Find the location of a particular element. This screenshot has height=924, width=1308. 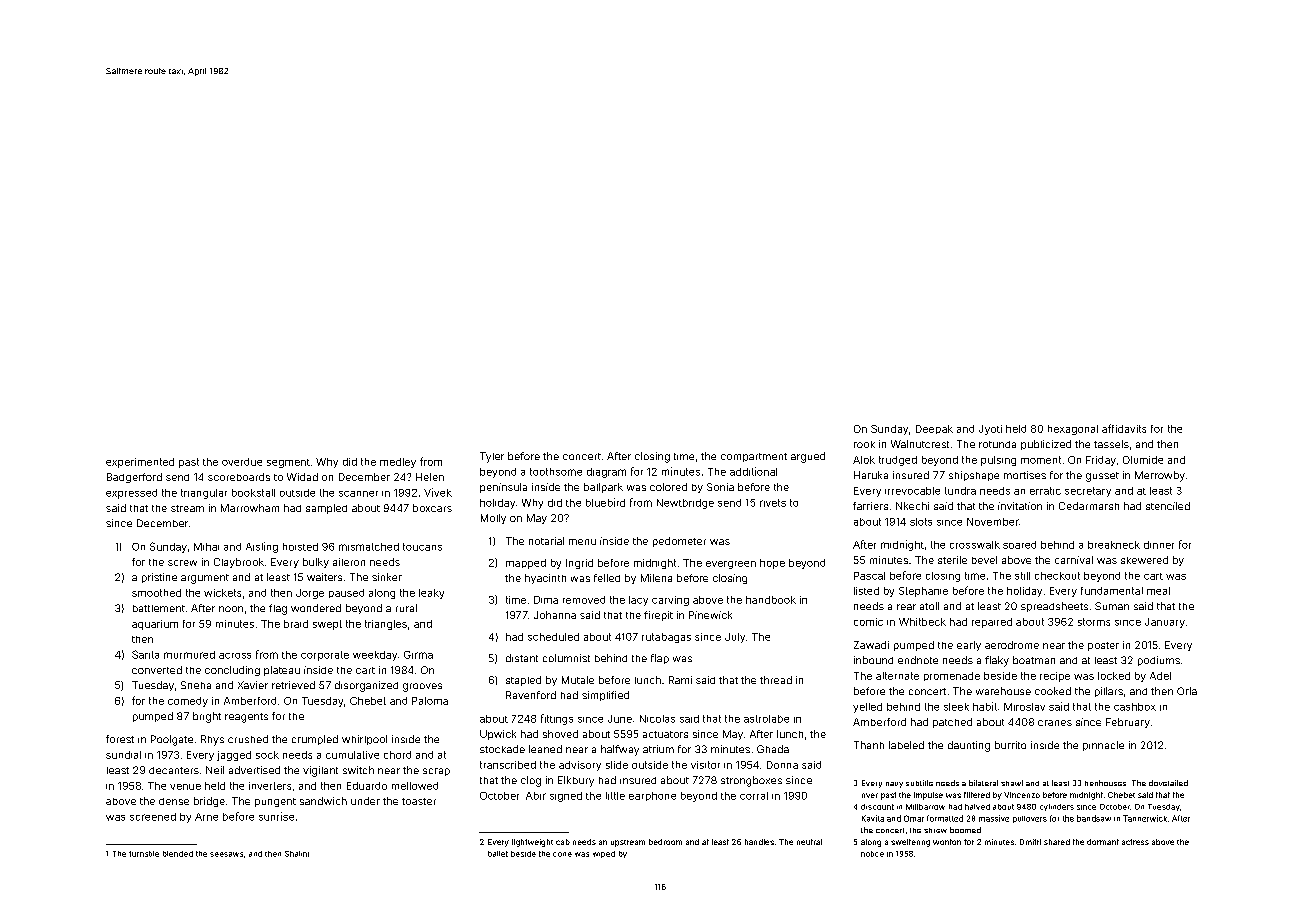

rural is located at coordinates (406, 608).
